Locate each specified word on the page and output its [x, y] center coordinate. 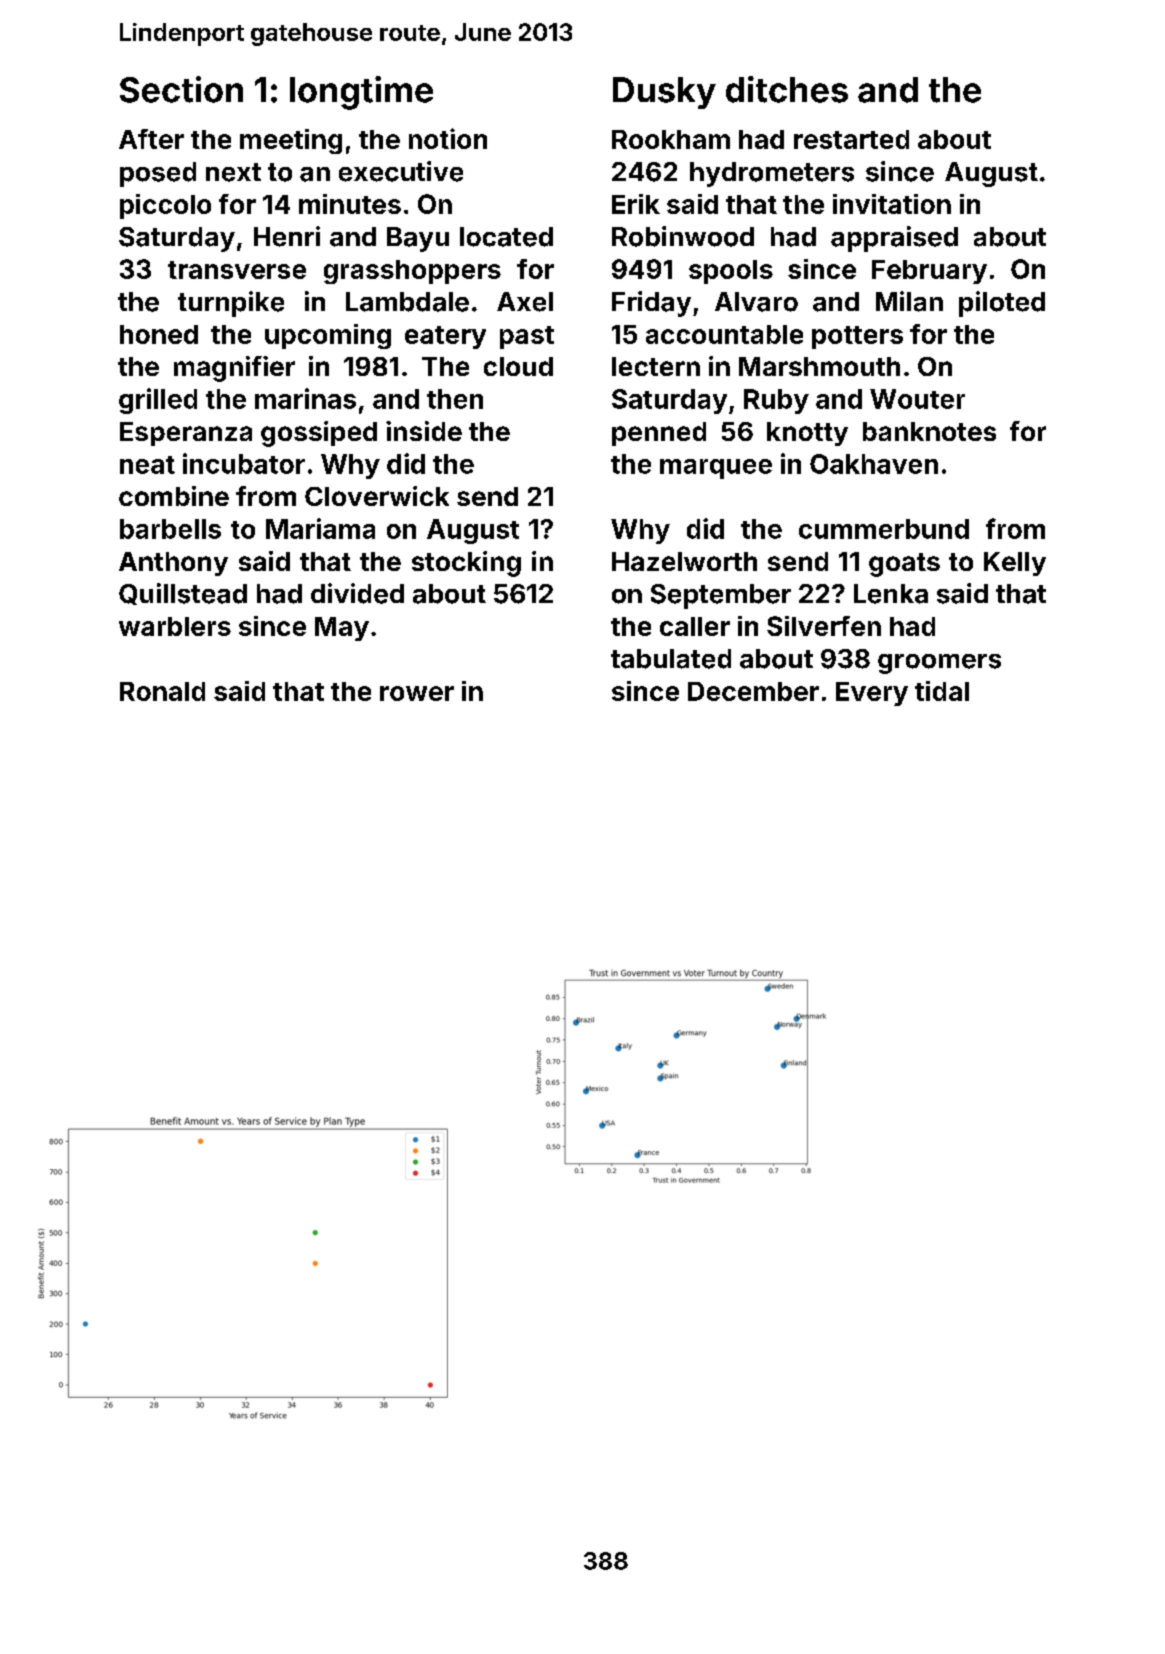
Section [181, 89]
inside [424, 431]
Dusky [664, 93]
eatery [445, 337]
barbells [170, 529]
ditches [787, 89]
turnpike [231, 304]
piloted [1002, 304]
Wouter [917, 399]
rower [417, 693]
